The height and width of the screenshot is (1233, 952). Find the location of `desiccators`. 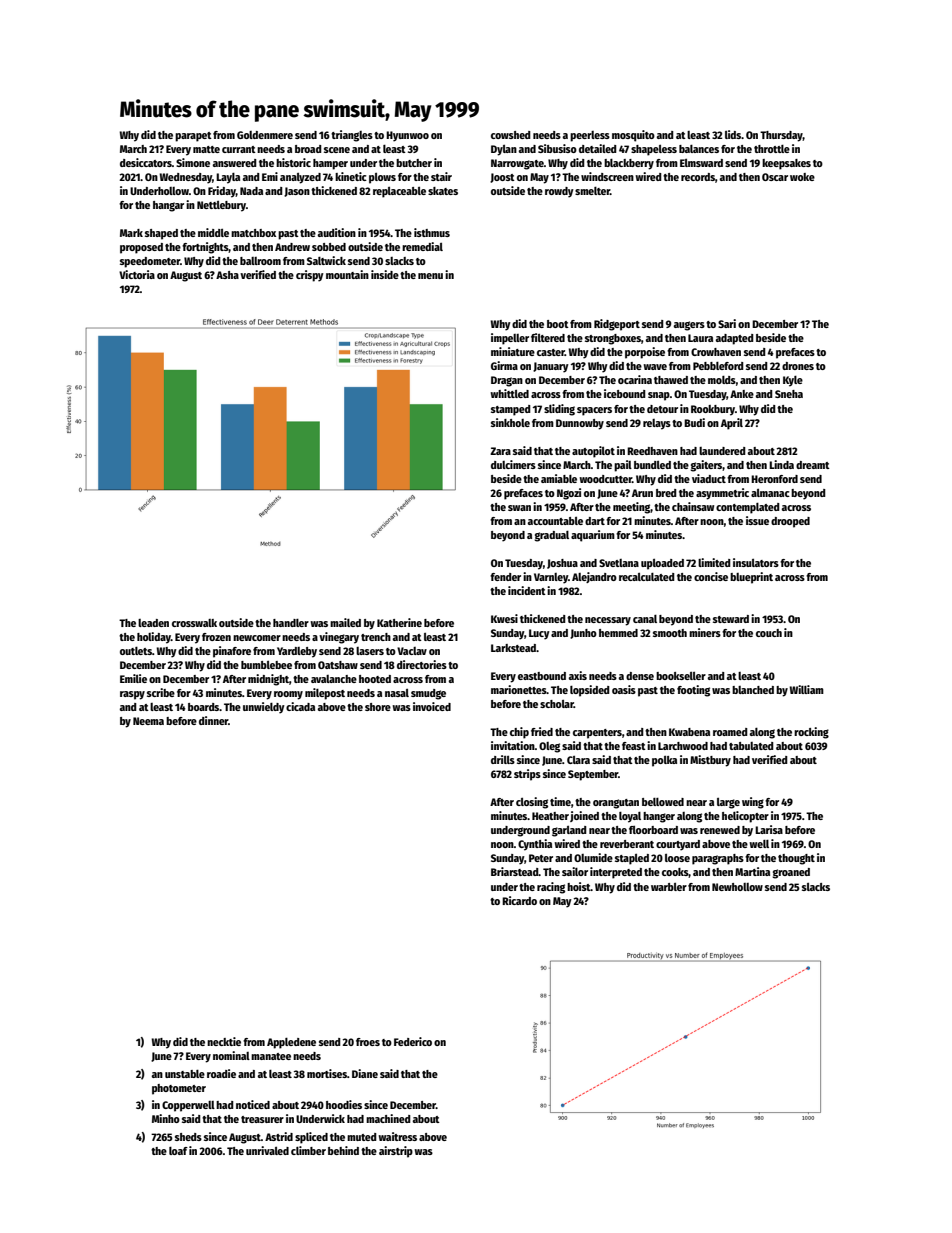

desiccators is located at coordinates (146, 162).
